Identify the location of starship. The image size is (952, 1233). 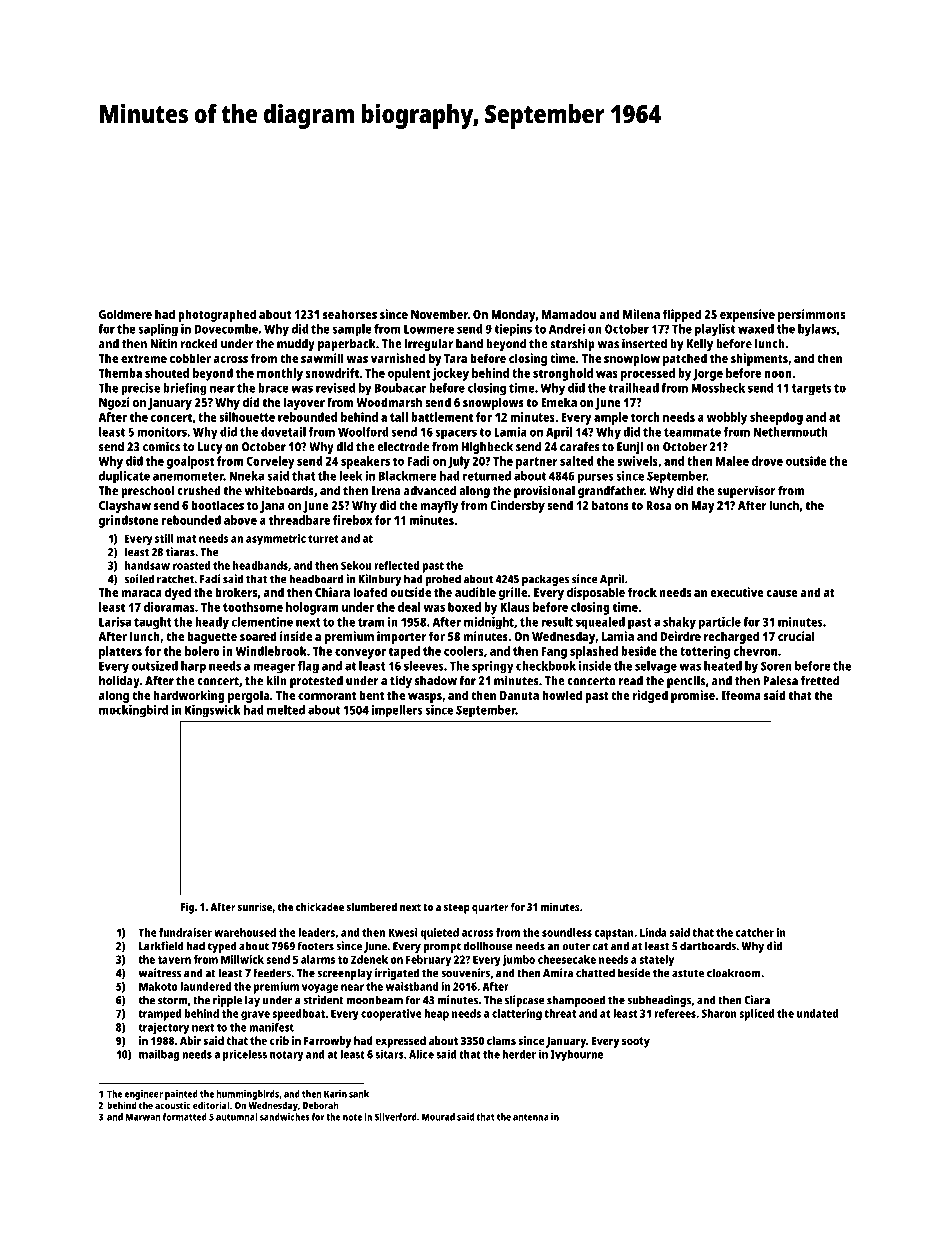
(572, 344).
